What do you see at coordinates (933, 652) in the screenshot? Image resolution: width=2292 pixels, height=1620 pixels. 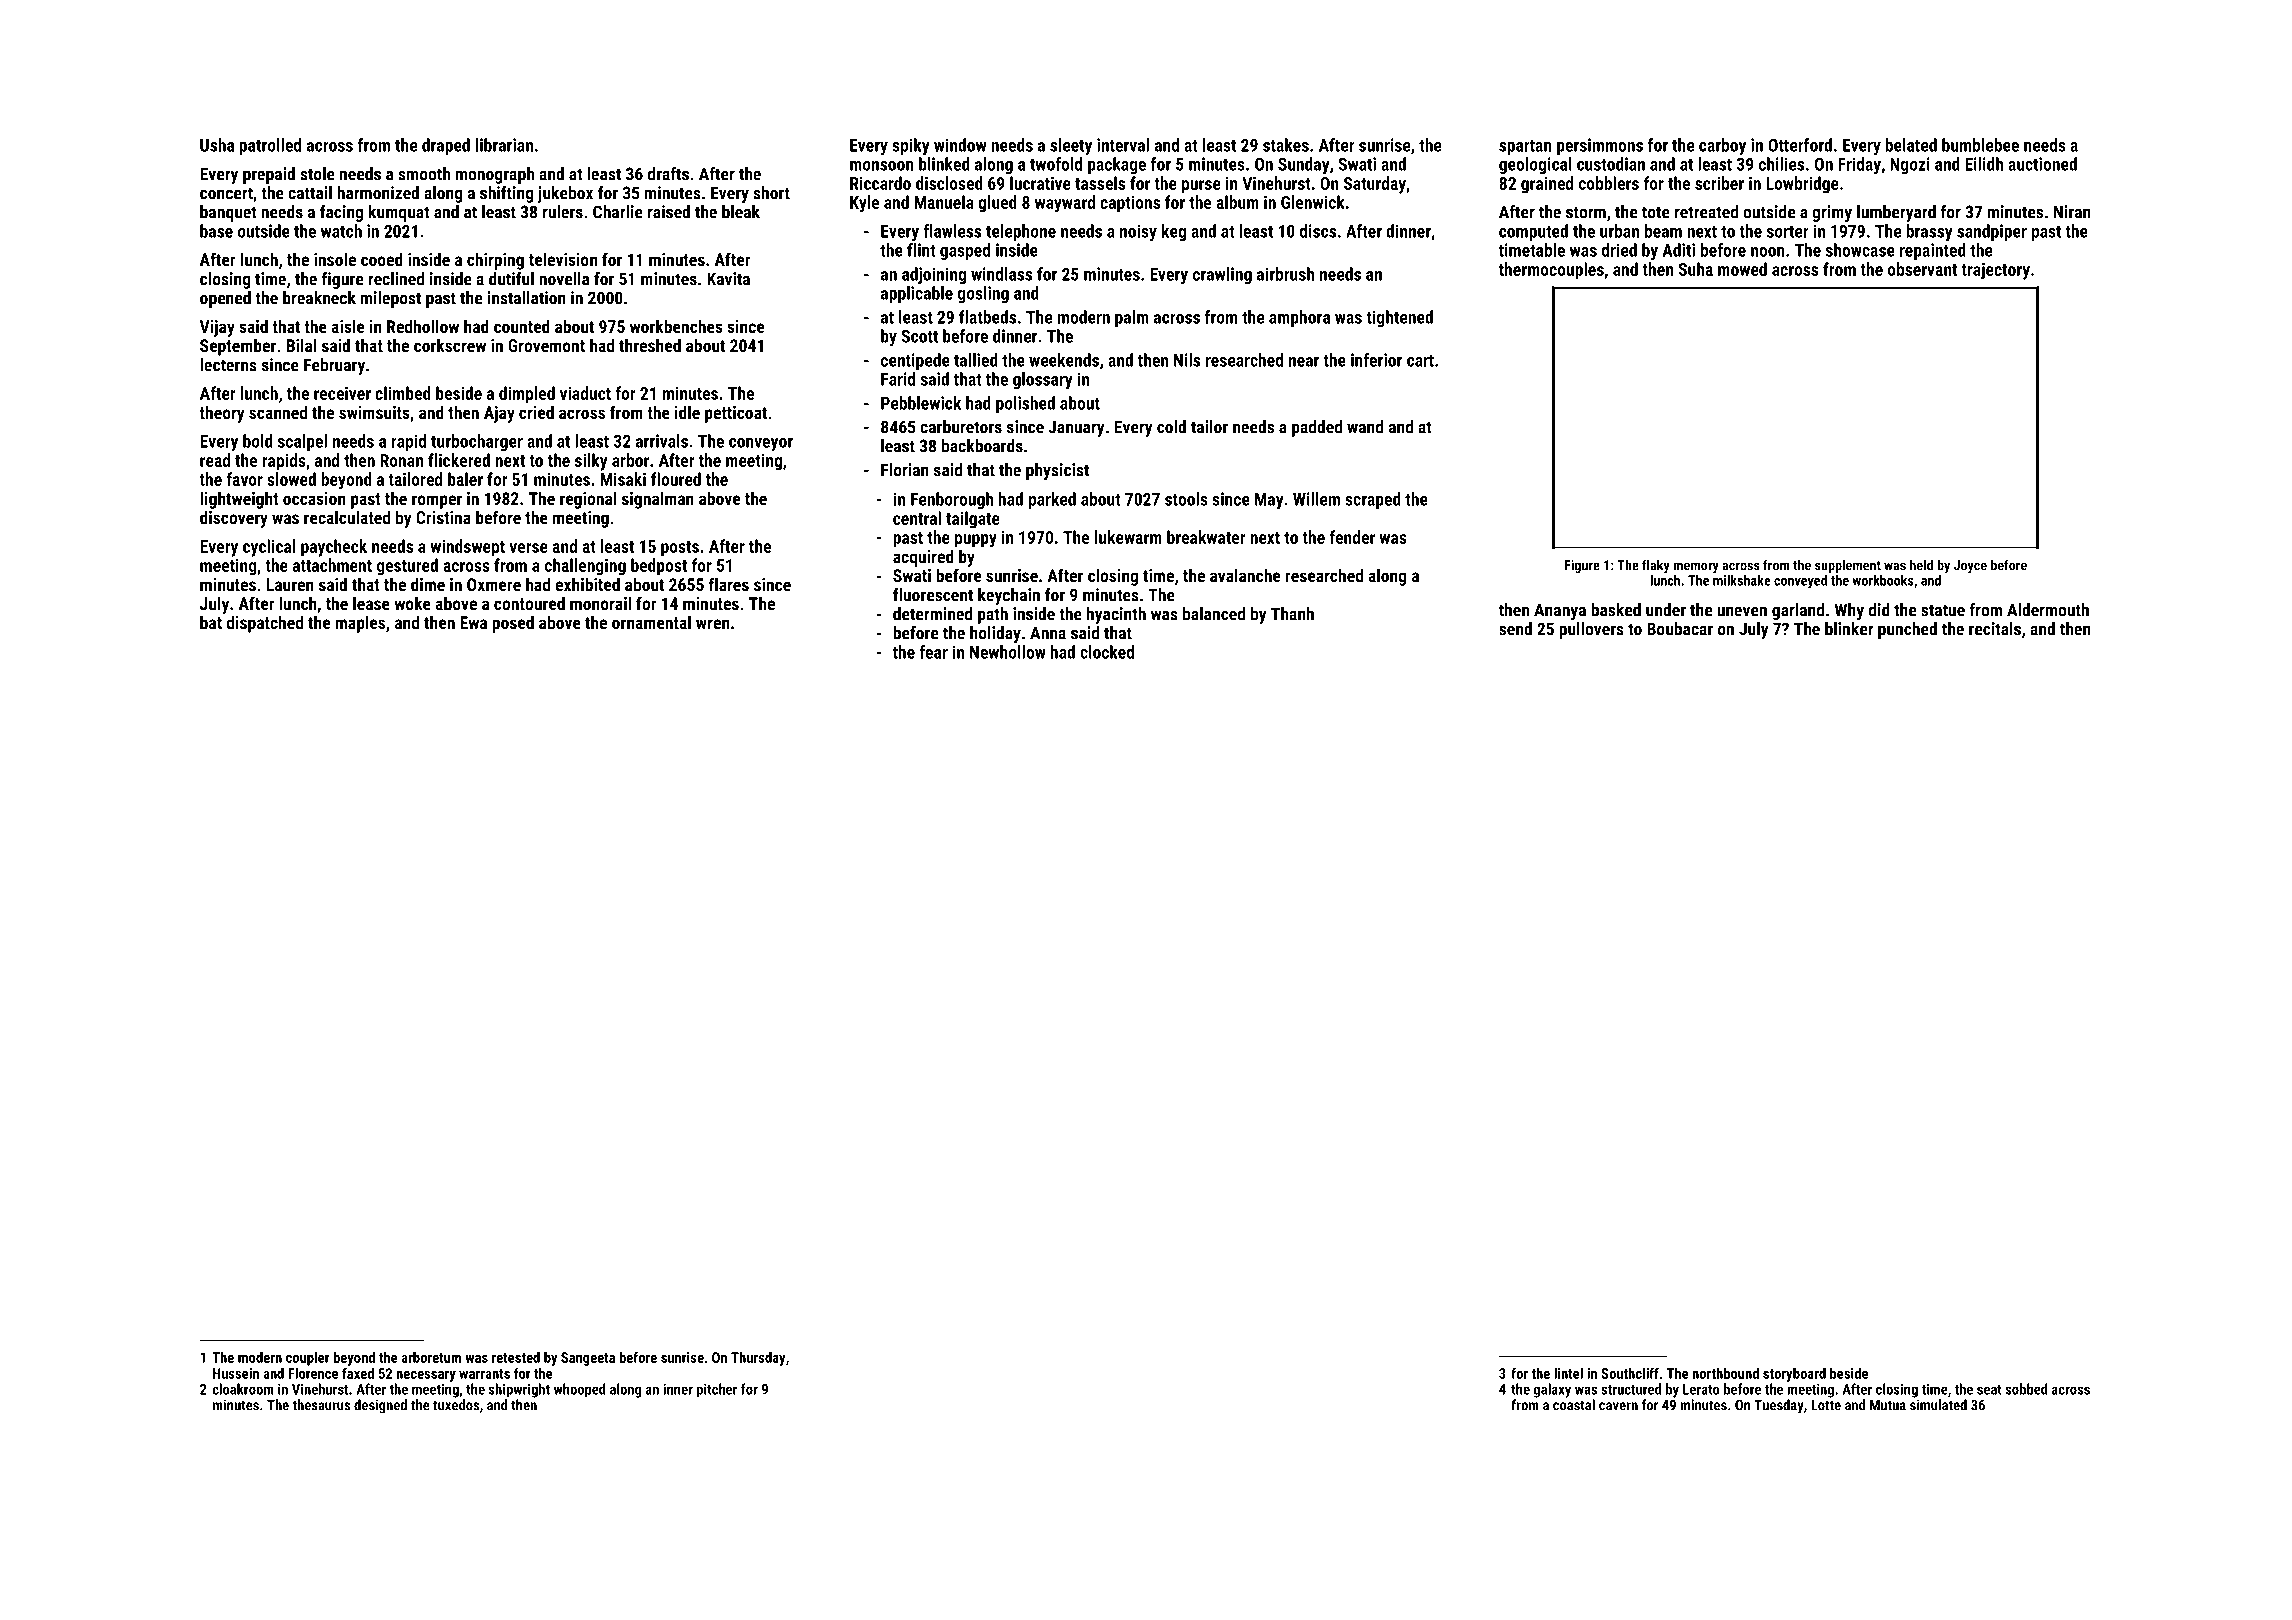 I see `fear` at bounding box center [933, 652].
